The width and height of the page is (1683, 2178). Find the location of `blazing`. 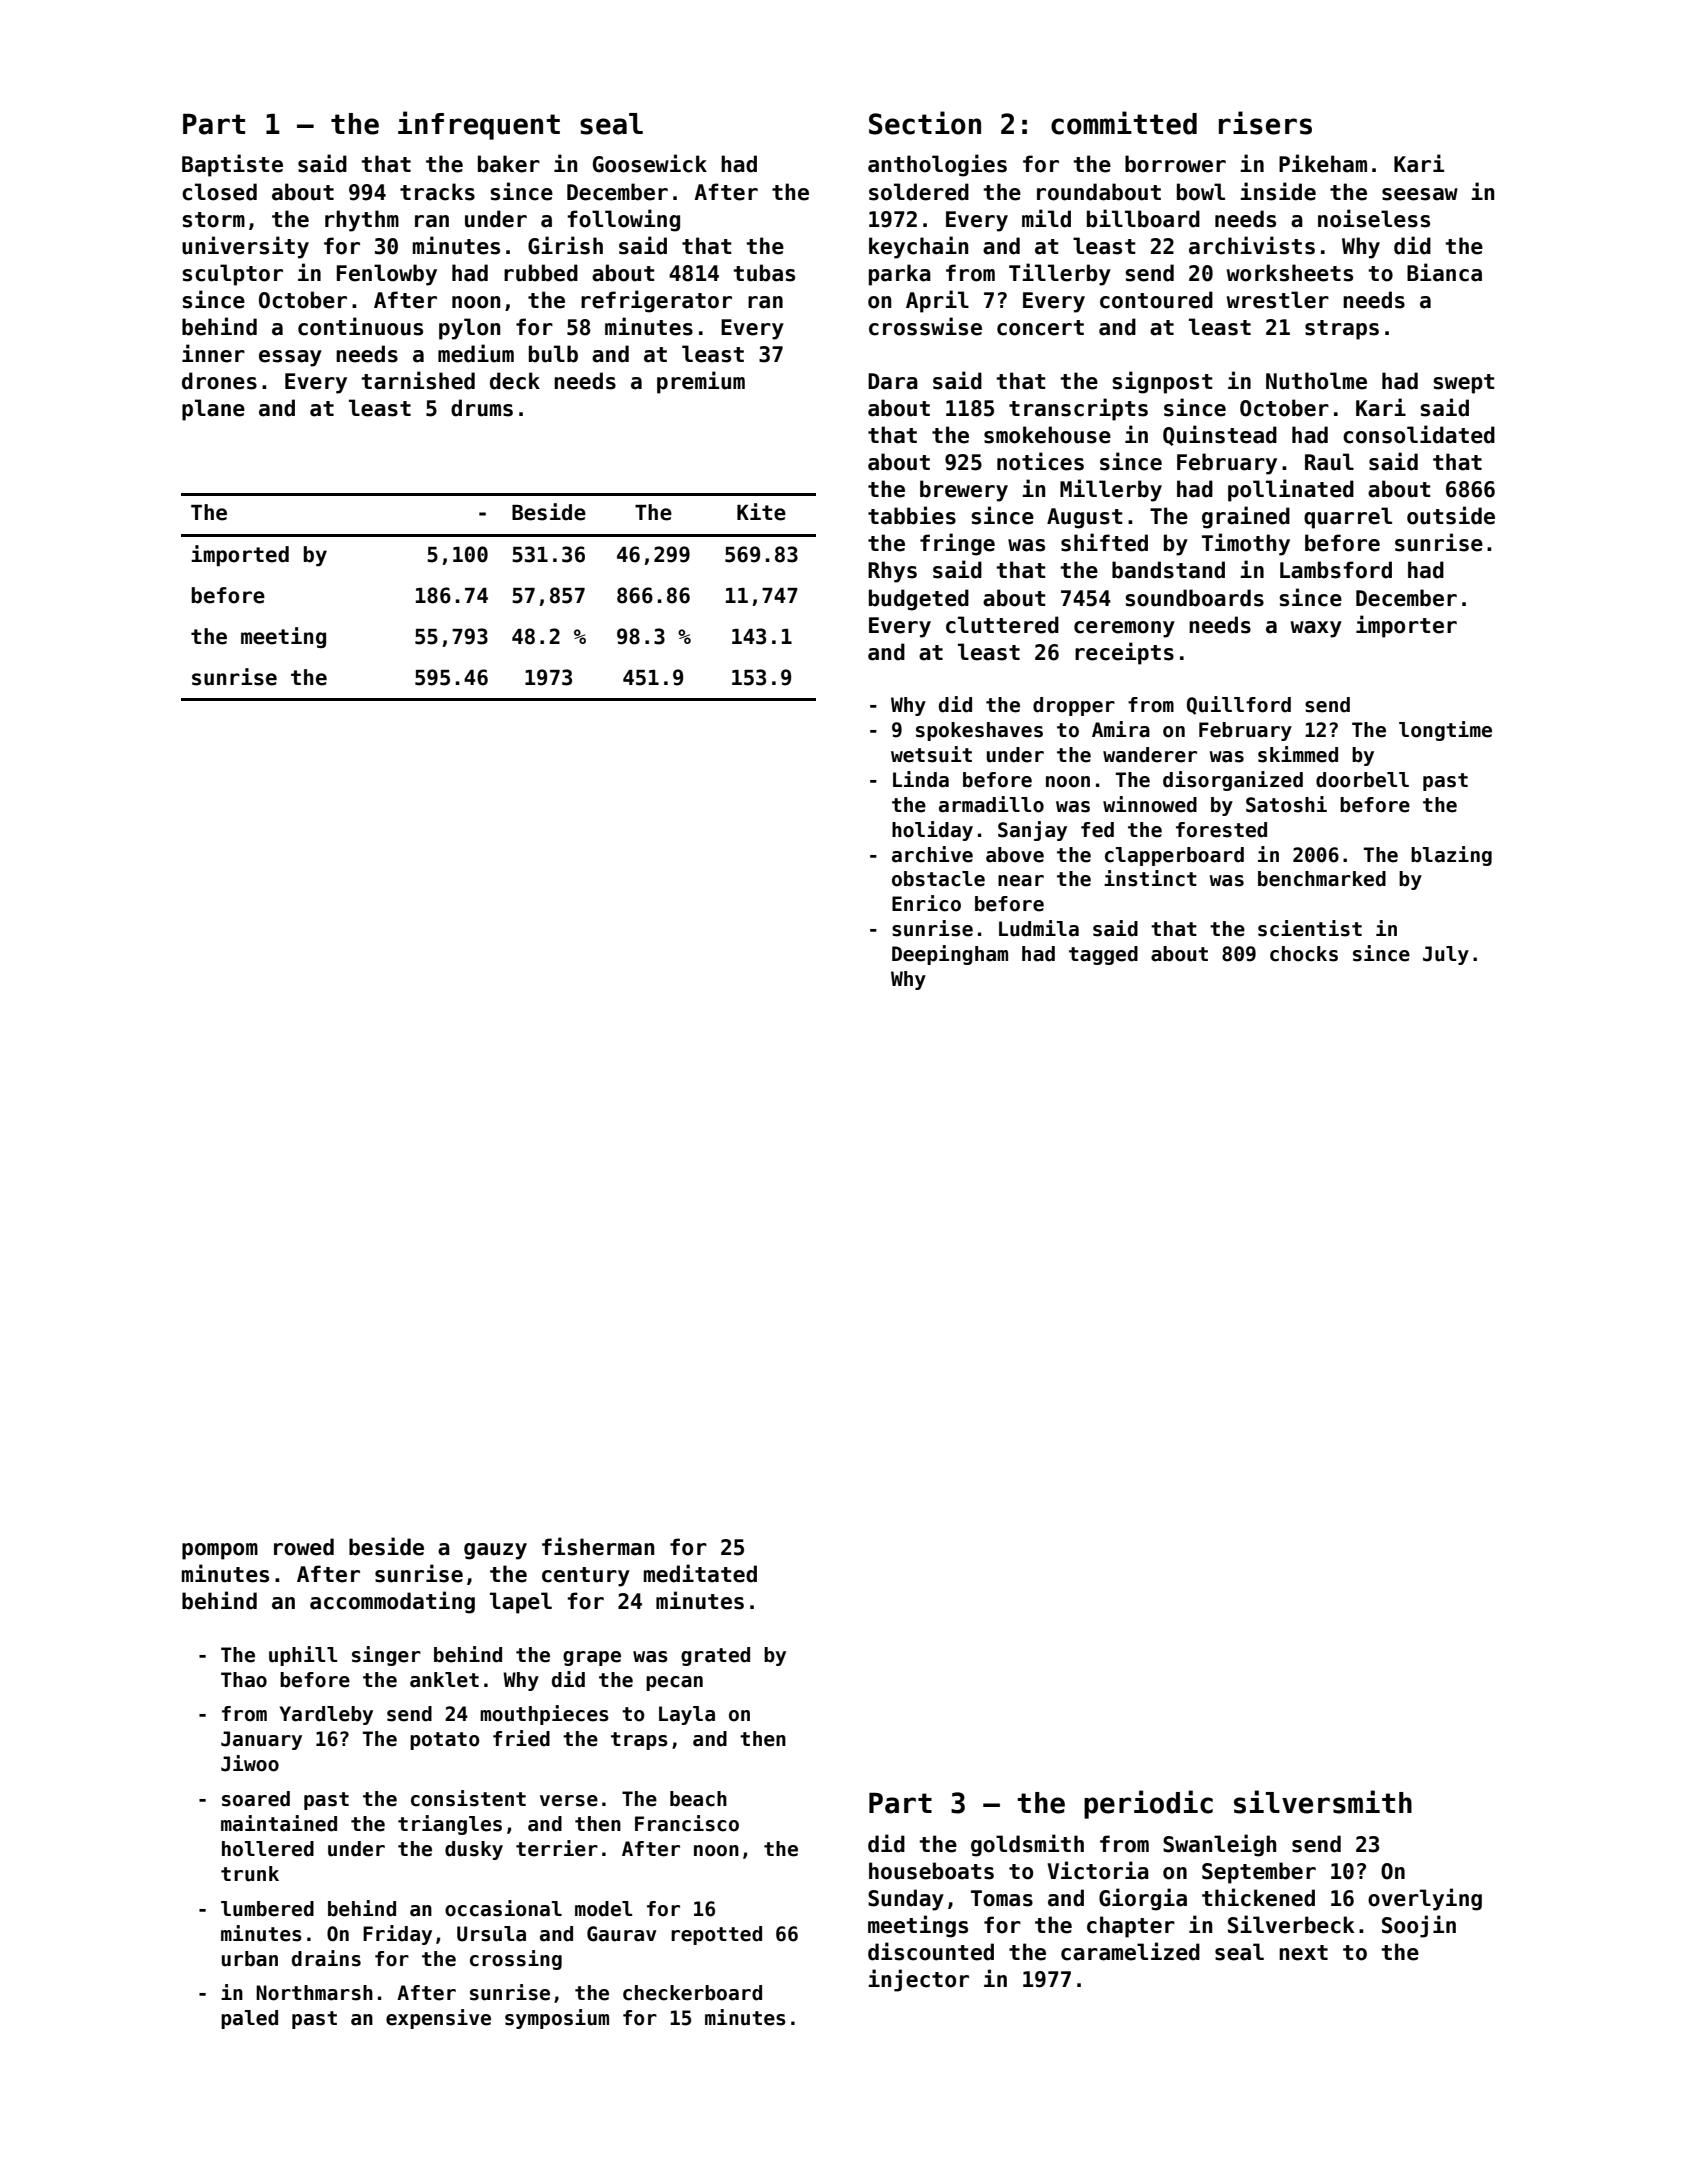

blazing is located at coordinates (1451, 856).
